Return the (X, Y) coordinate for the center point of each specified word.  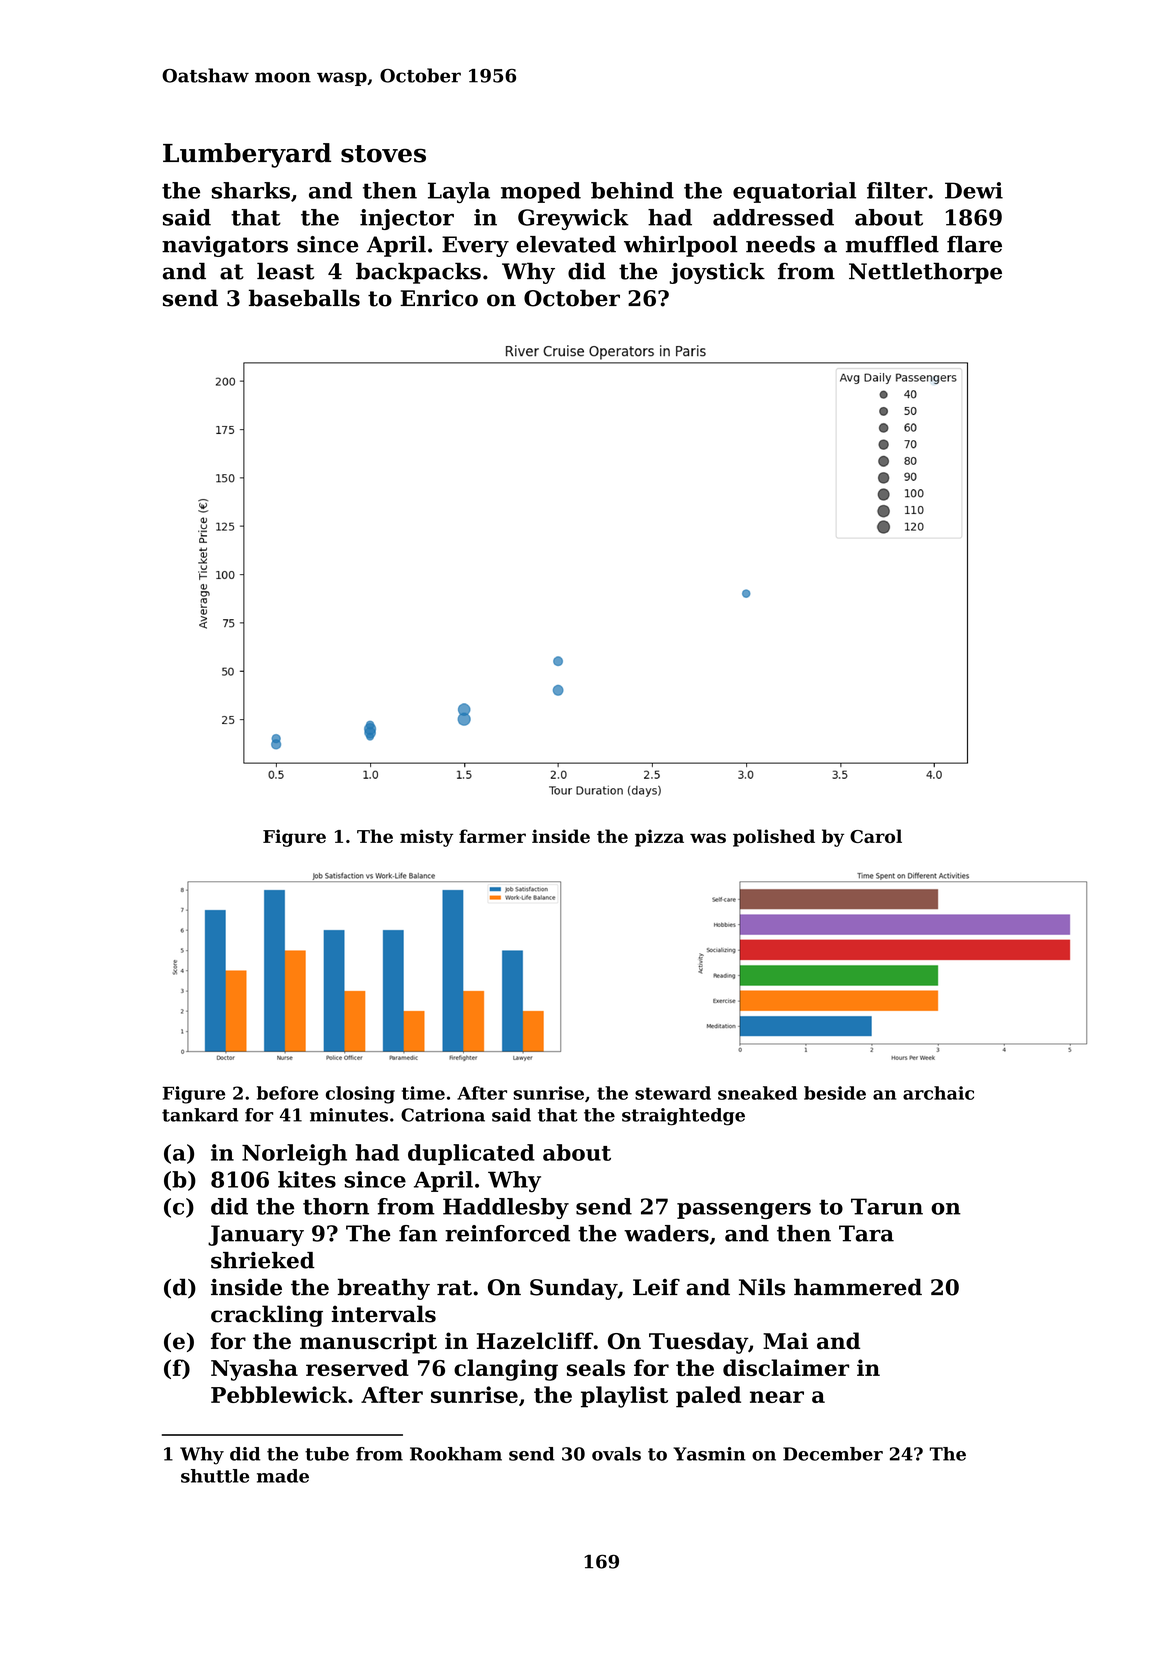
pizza (659, 838)
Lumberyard (247, 155)
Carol (876, 836)
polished (774, 838)
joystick (717, 273)
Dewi (974, 190)
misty (426, 838)
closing (360, 1095)
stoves (383, 154)
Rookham (456, 1454)
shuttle (215, 1476)
